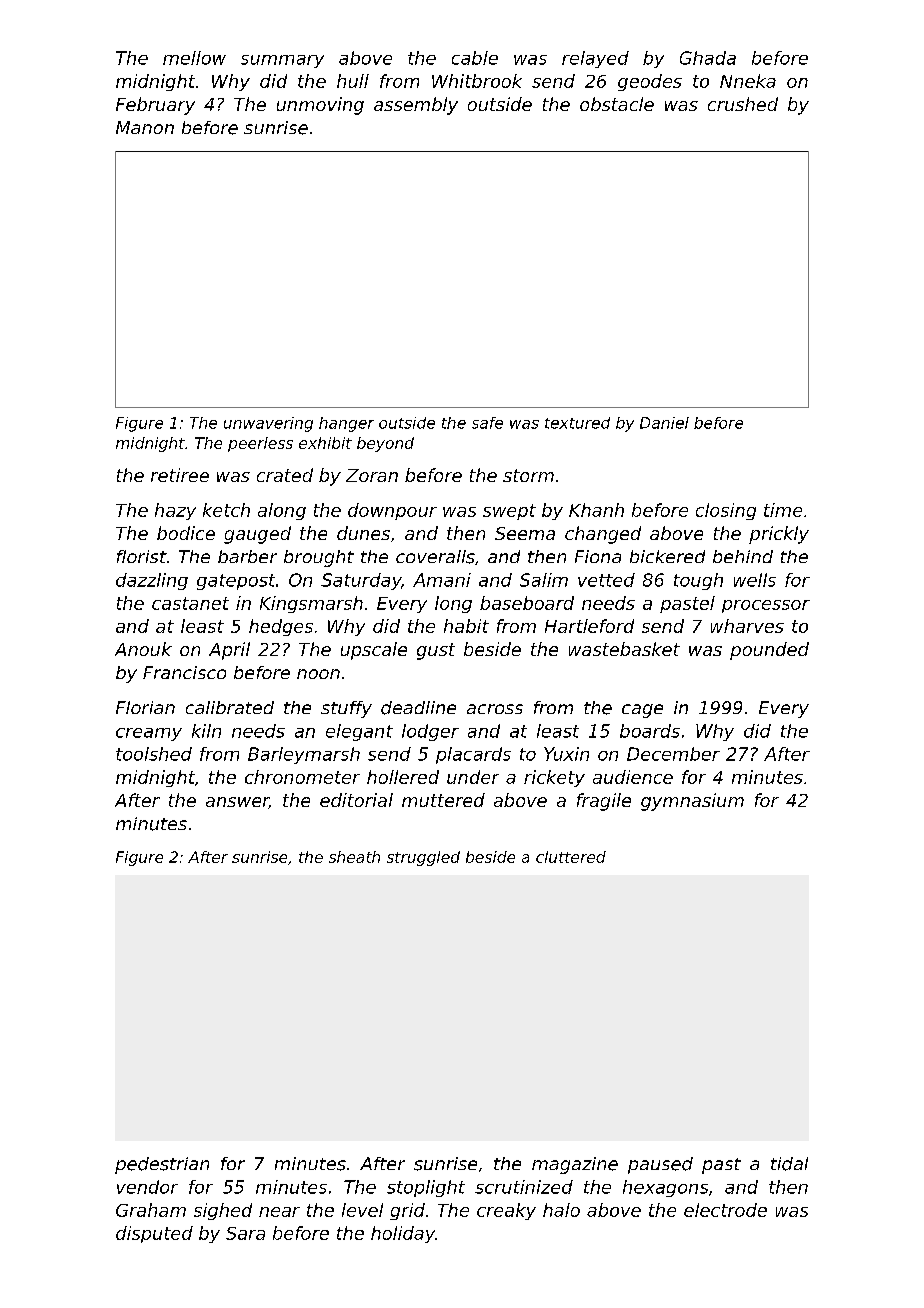 The image size is (924, 1308). I want to click on Whitbrook, so click(477, 81).
